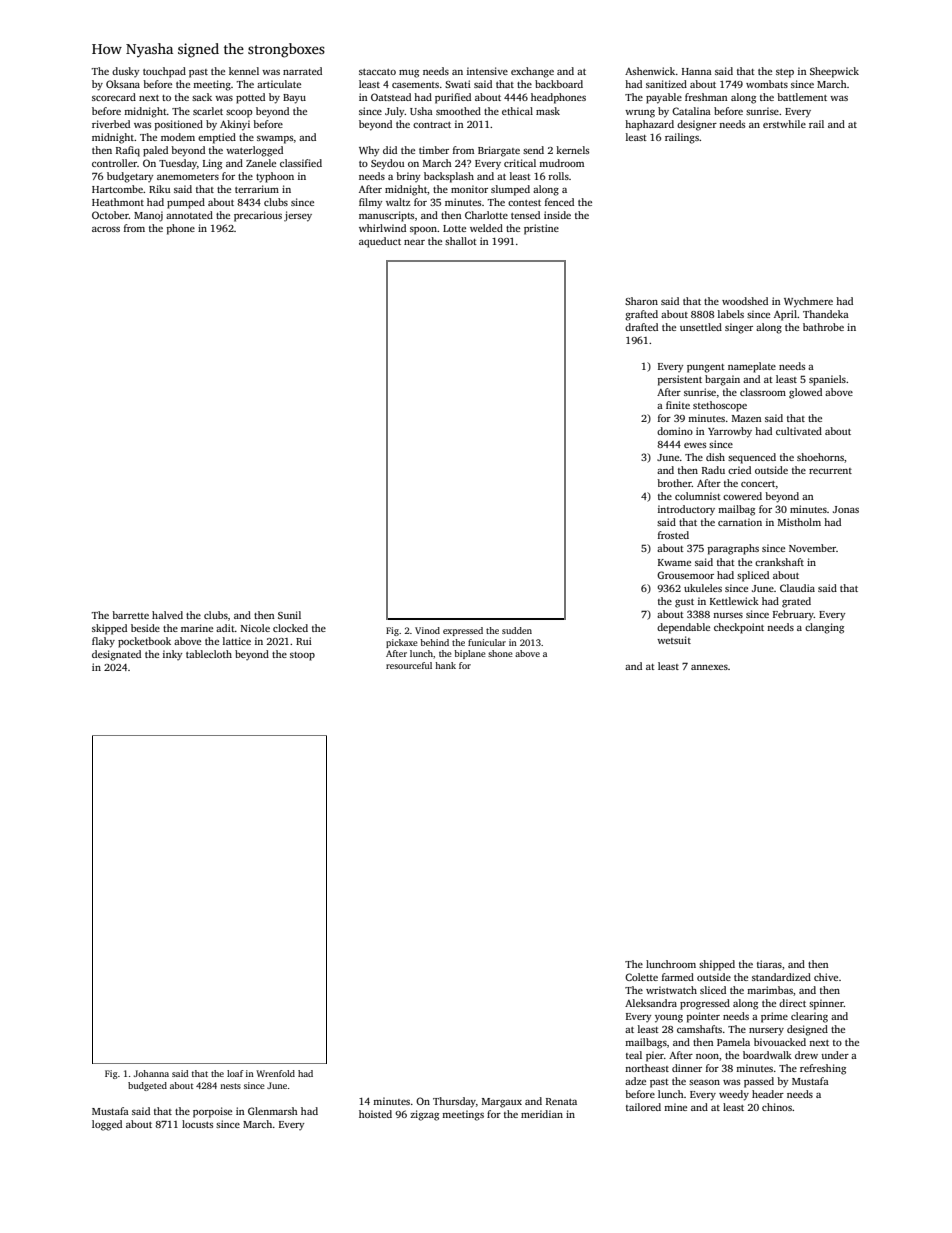  What do you see at coordinates (673, 535) in the image?
I see `frosted` at bounding box center [673, 535].
